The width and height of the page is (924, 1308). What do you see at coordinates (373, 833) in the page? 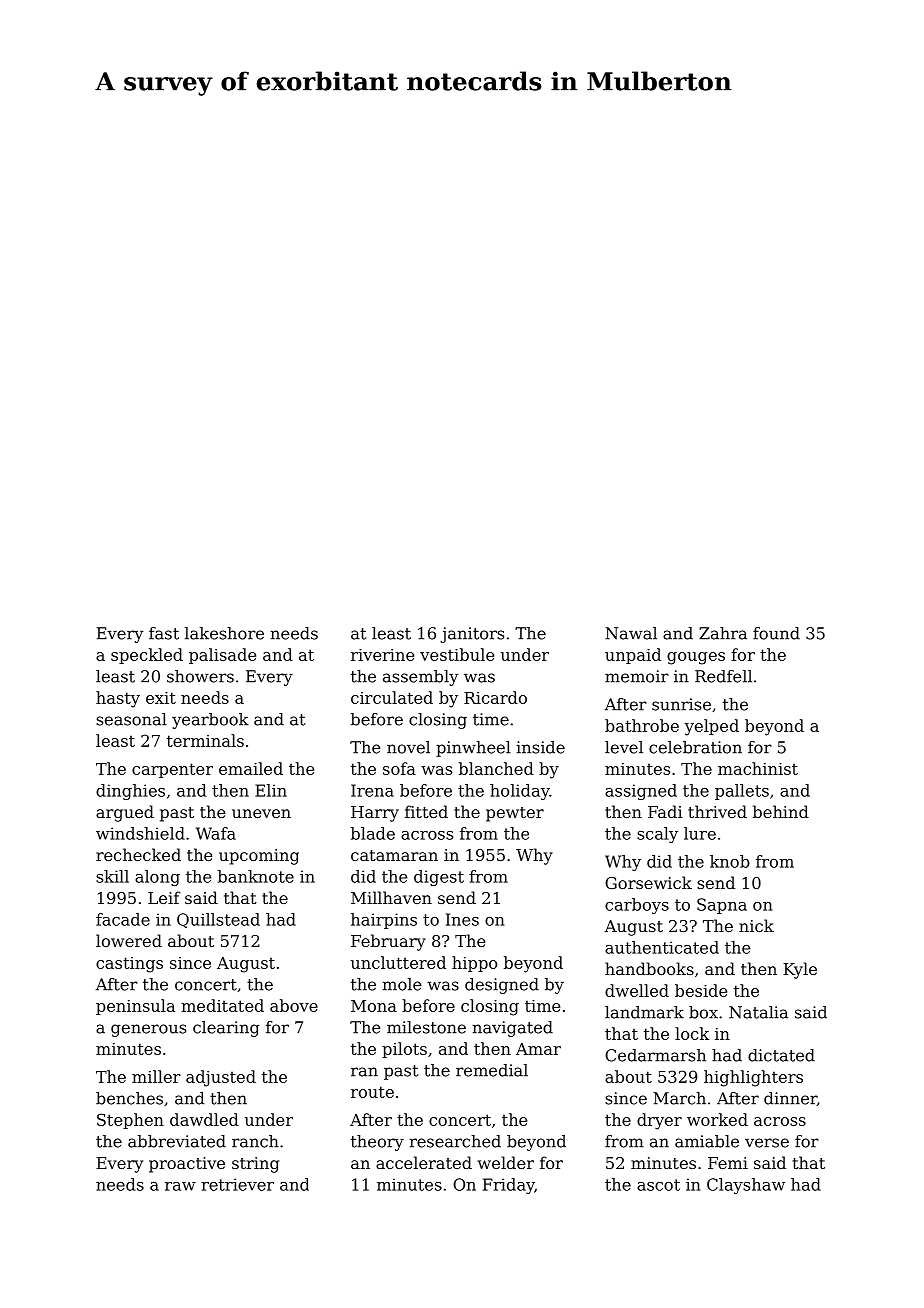
I see `blade` at bounding box center [373, 833].
